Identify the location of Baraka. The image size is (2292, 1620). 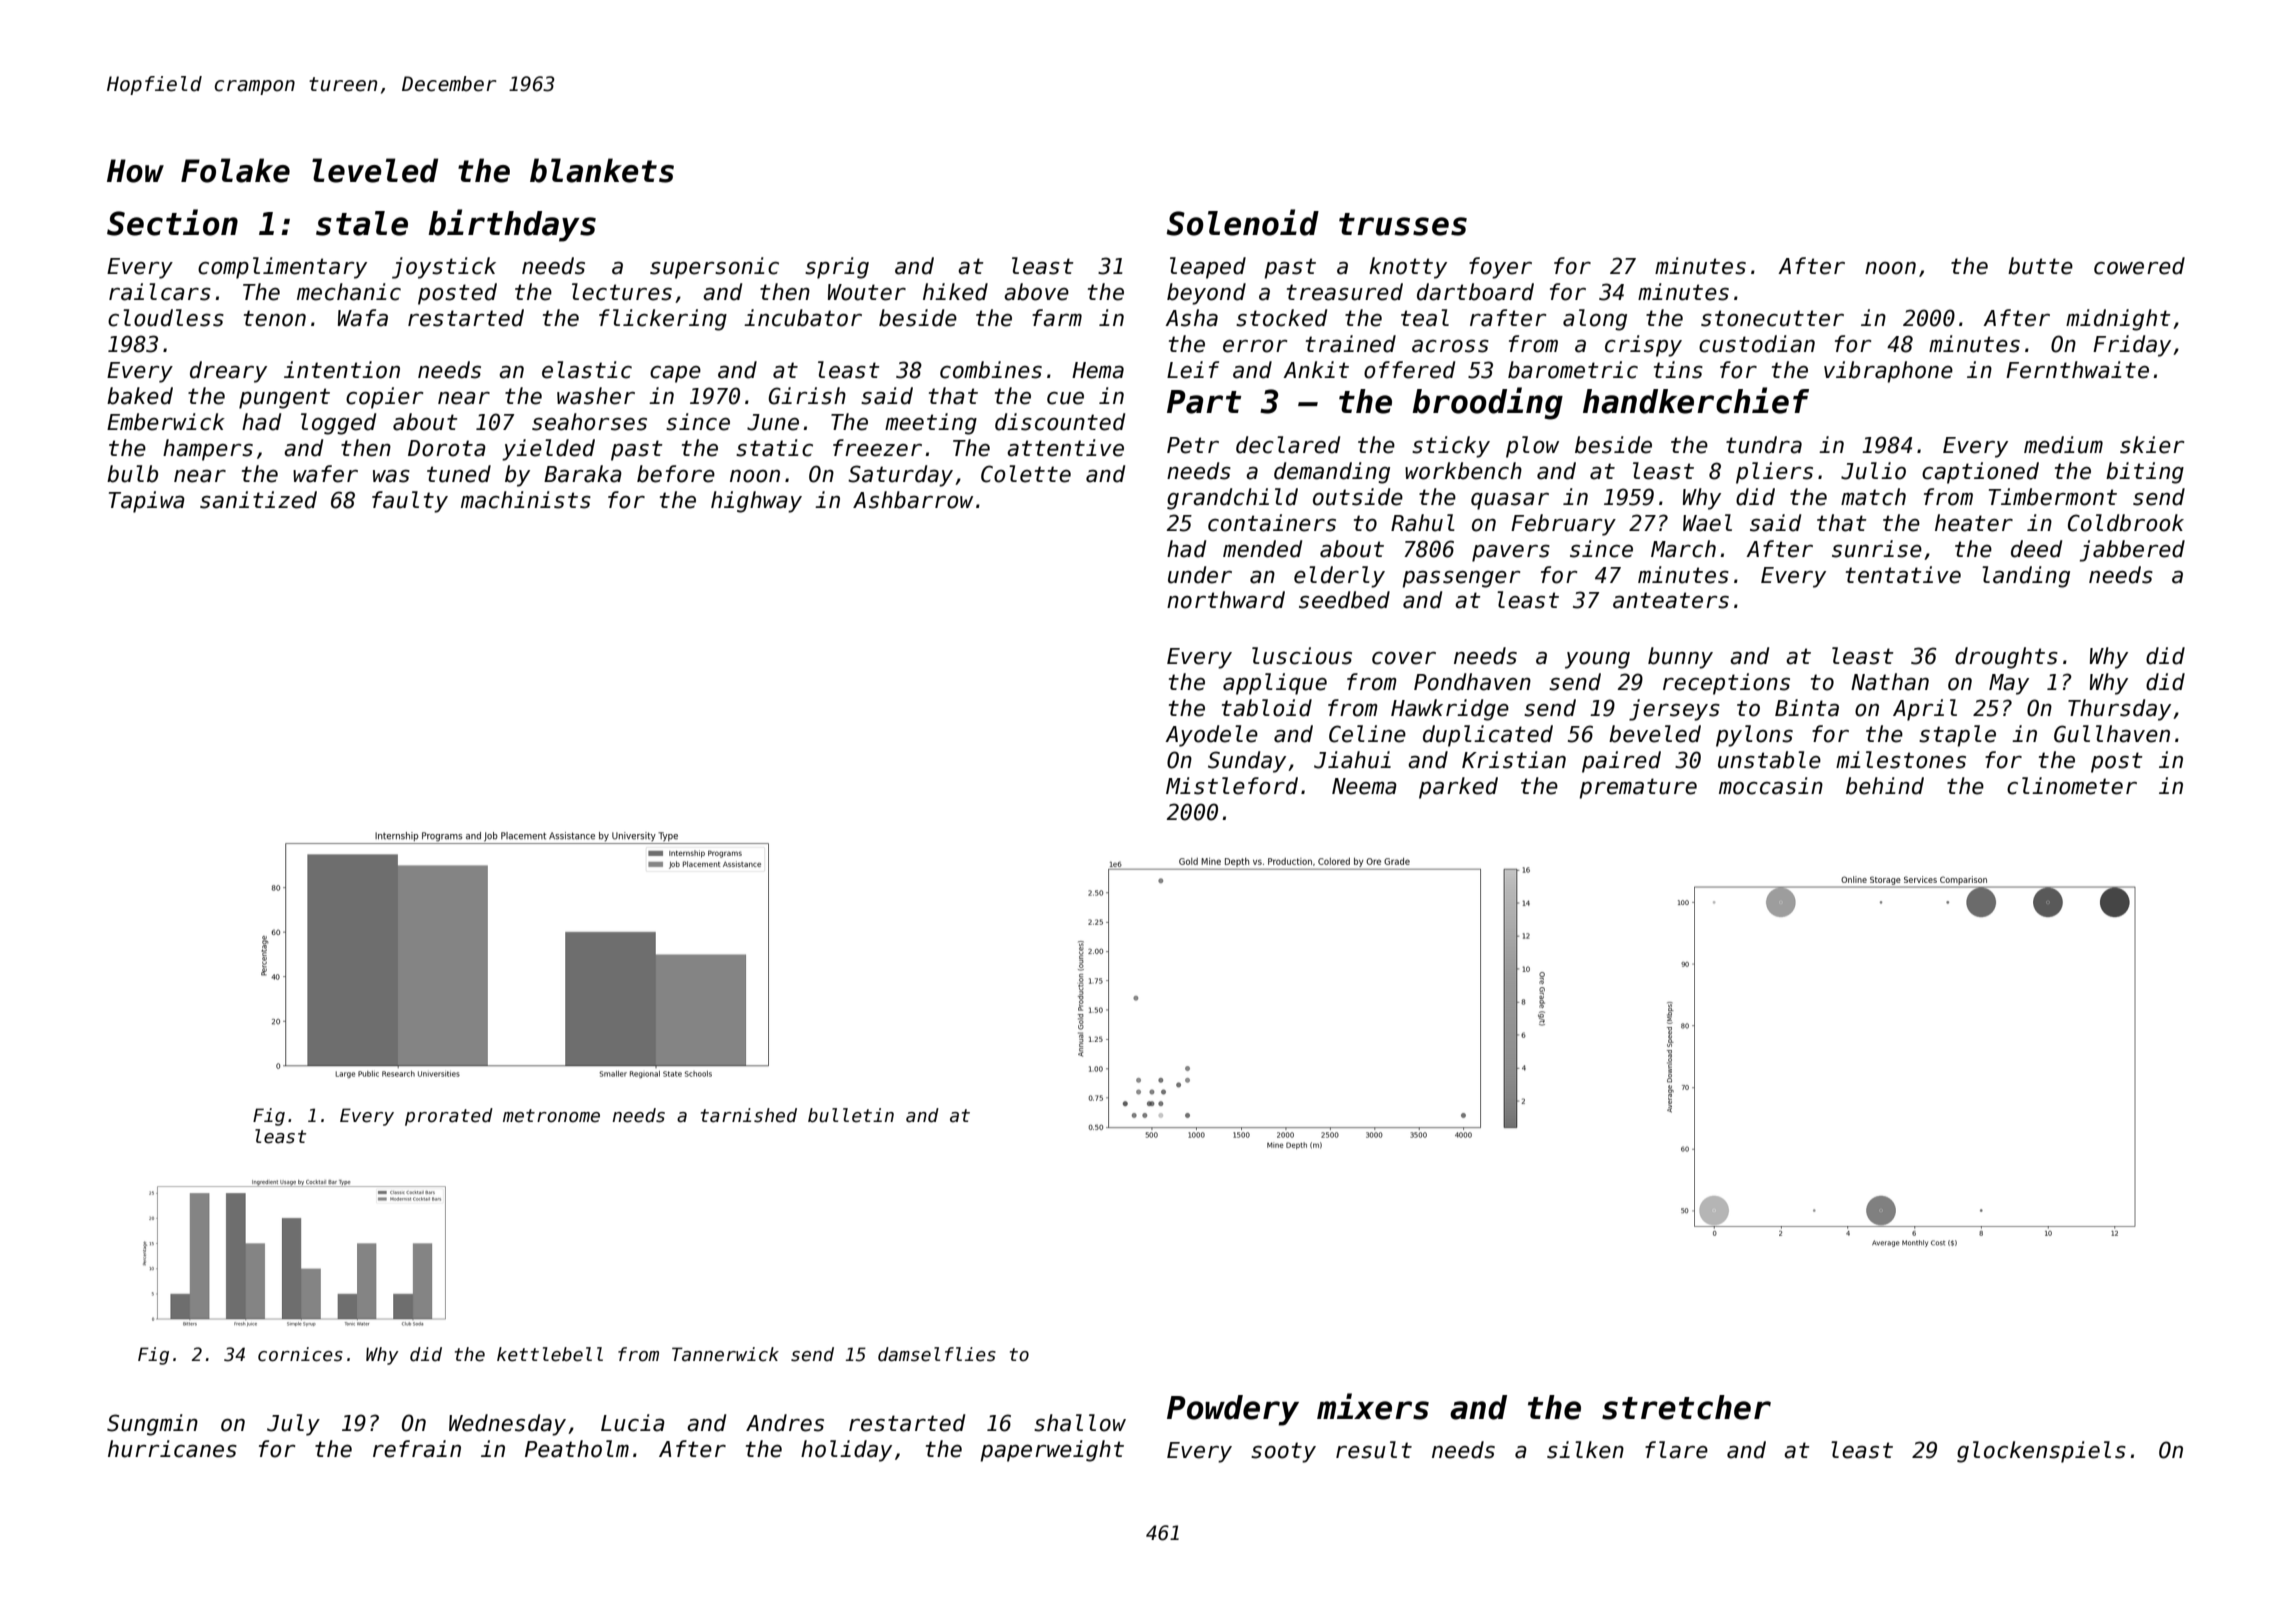
(583, 474).
